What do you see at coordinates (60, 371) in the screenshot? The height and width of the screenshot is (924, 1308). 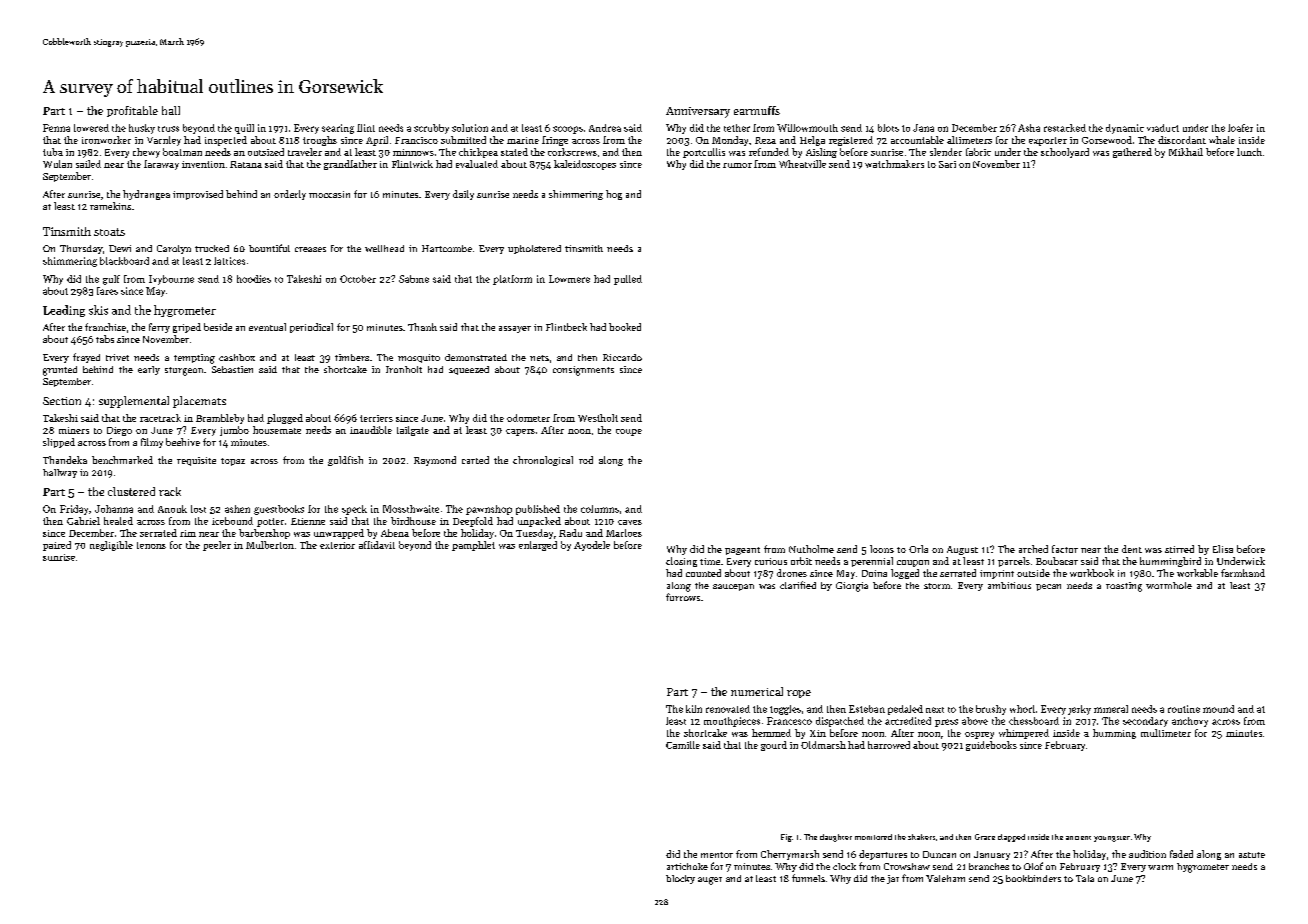 I see `grunted` at bounding box center [60, 371].
